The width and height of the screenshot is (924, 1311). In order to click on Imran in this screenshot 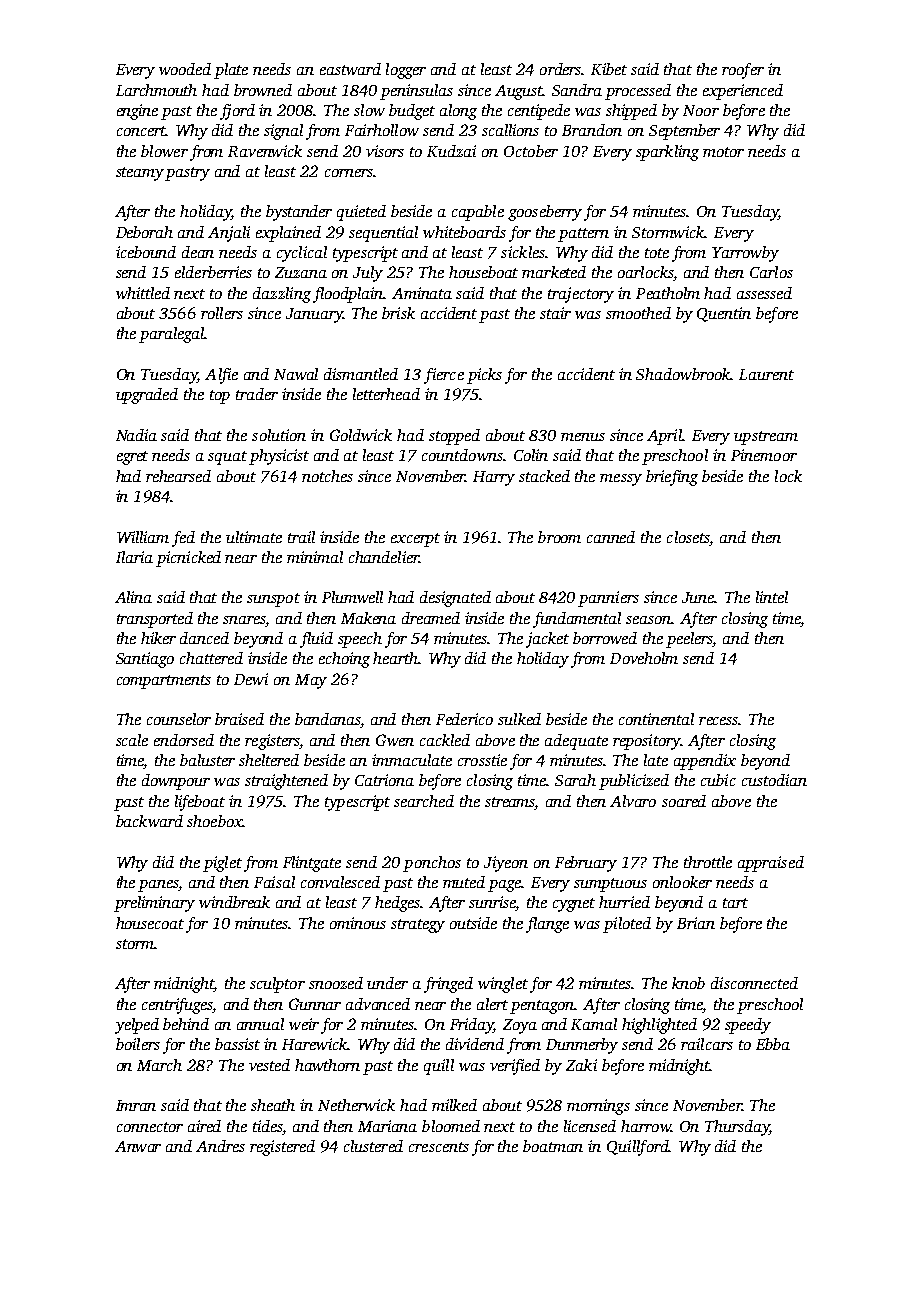, I will do `click(136, 1105)`.
